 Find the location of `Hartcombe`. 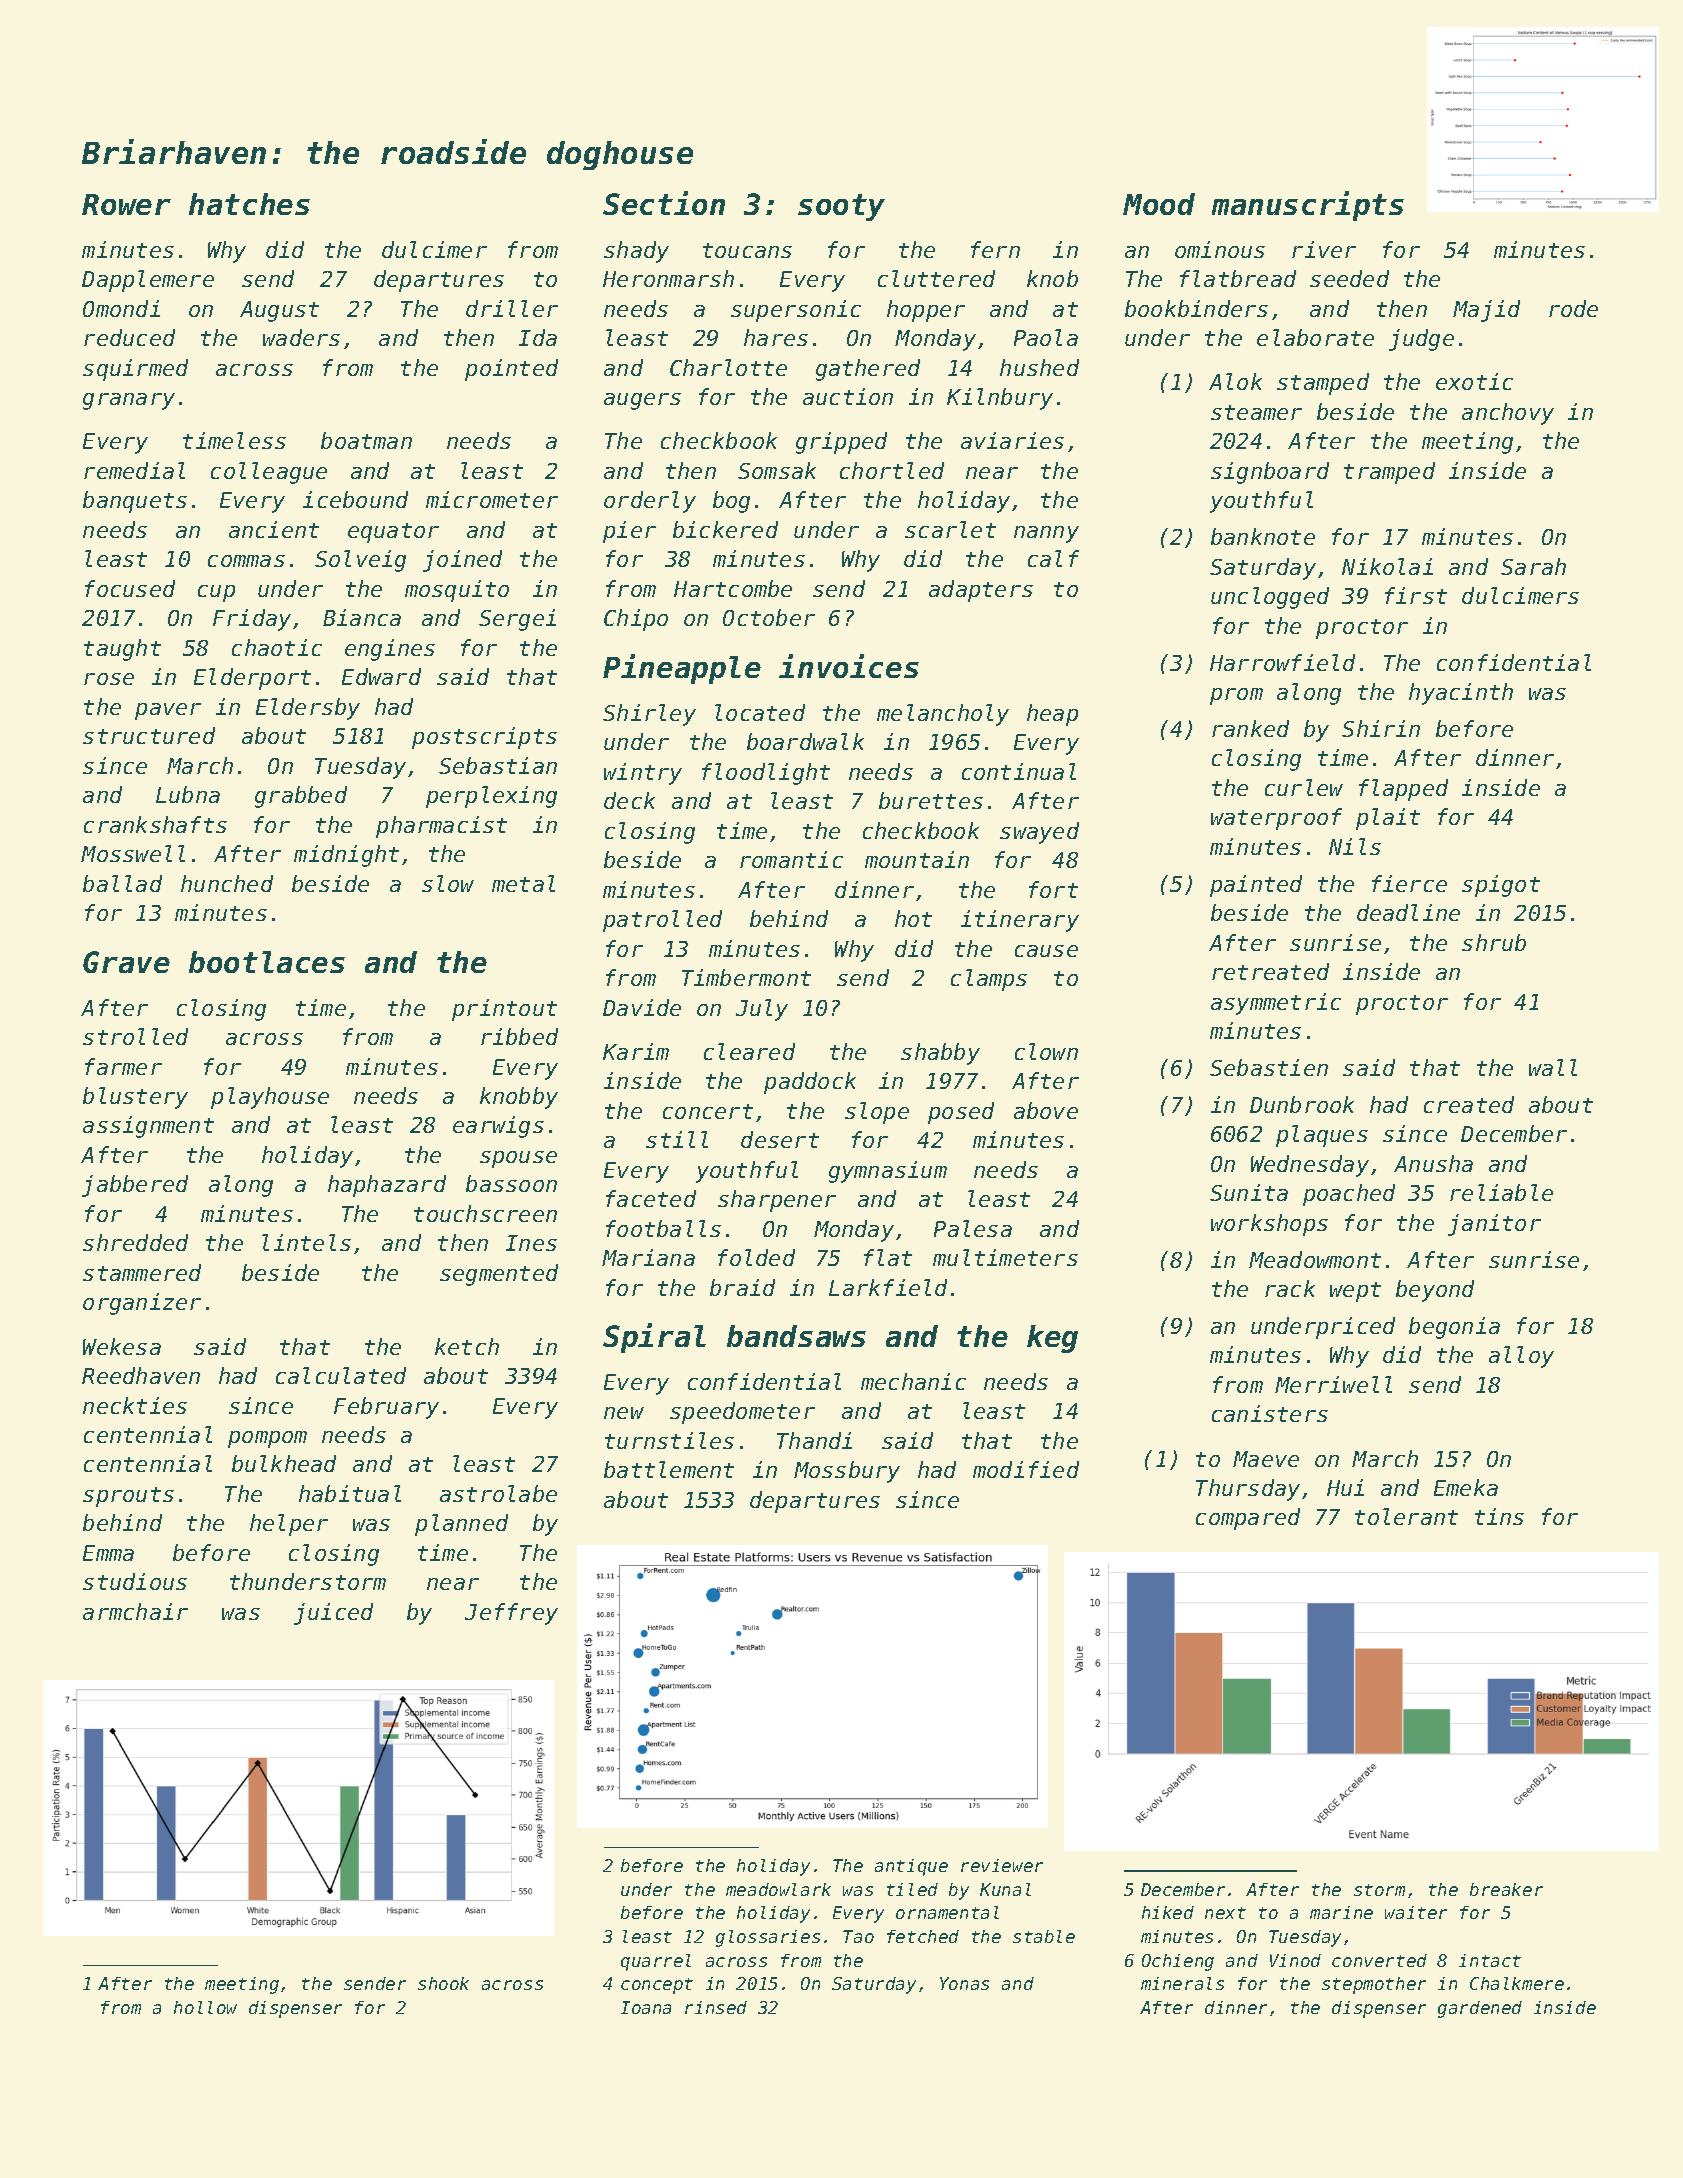

Hartcombe is located at coordinates (733, 588).
